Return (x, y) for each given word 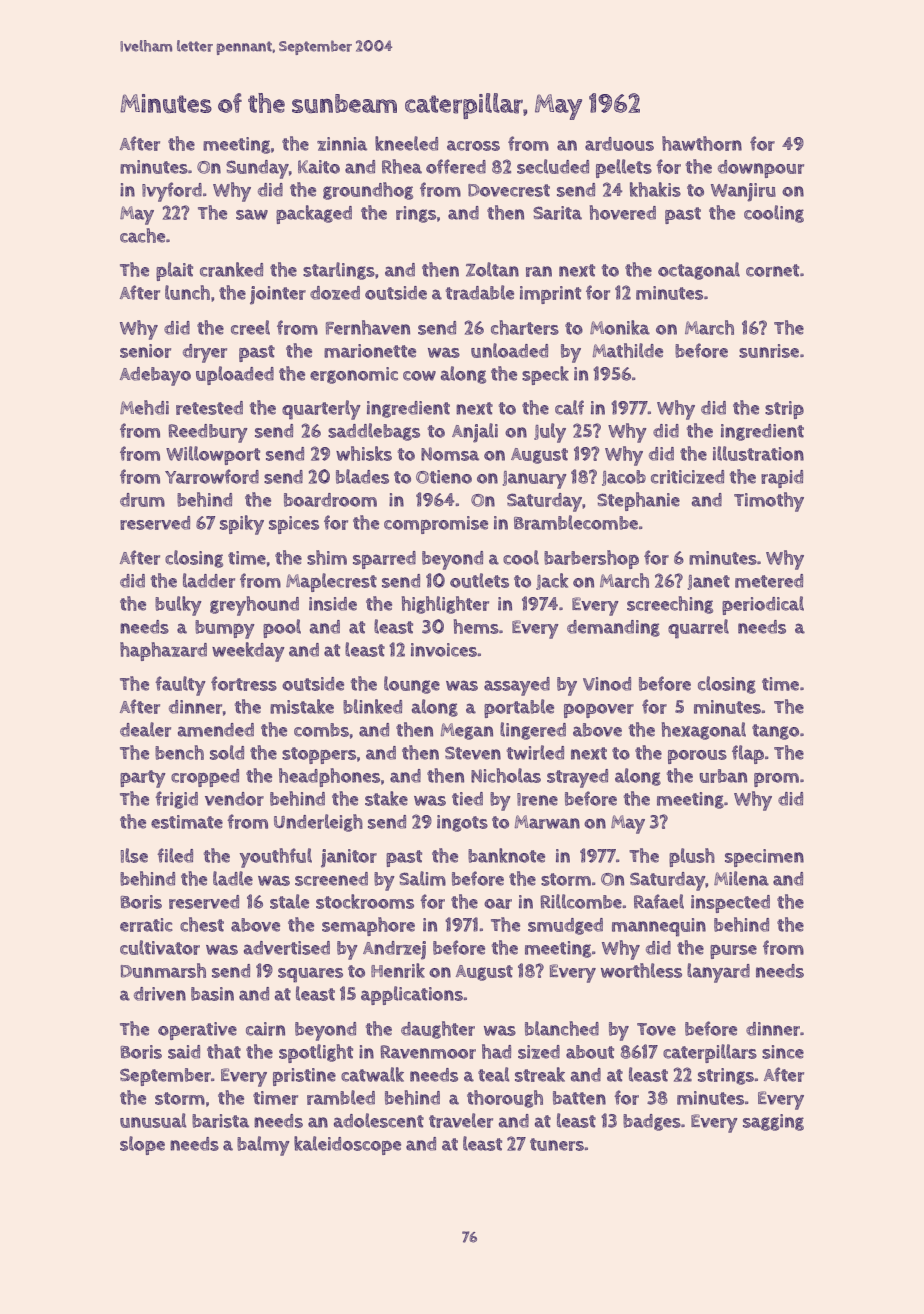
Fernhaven (368, 327)
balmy (263, 1146)
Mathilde (628, 350)
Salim (422, 878)
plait (174, 271)
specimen (764, 858)
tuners (557, 1144)
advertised (287, 948)
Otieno (444, 477)
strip (784, 410)
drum (142, 500)
